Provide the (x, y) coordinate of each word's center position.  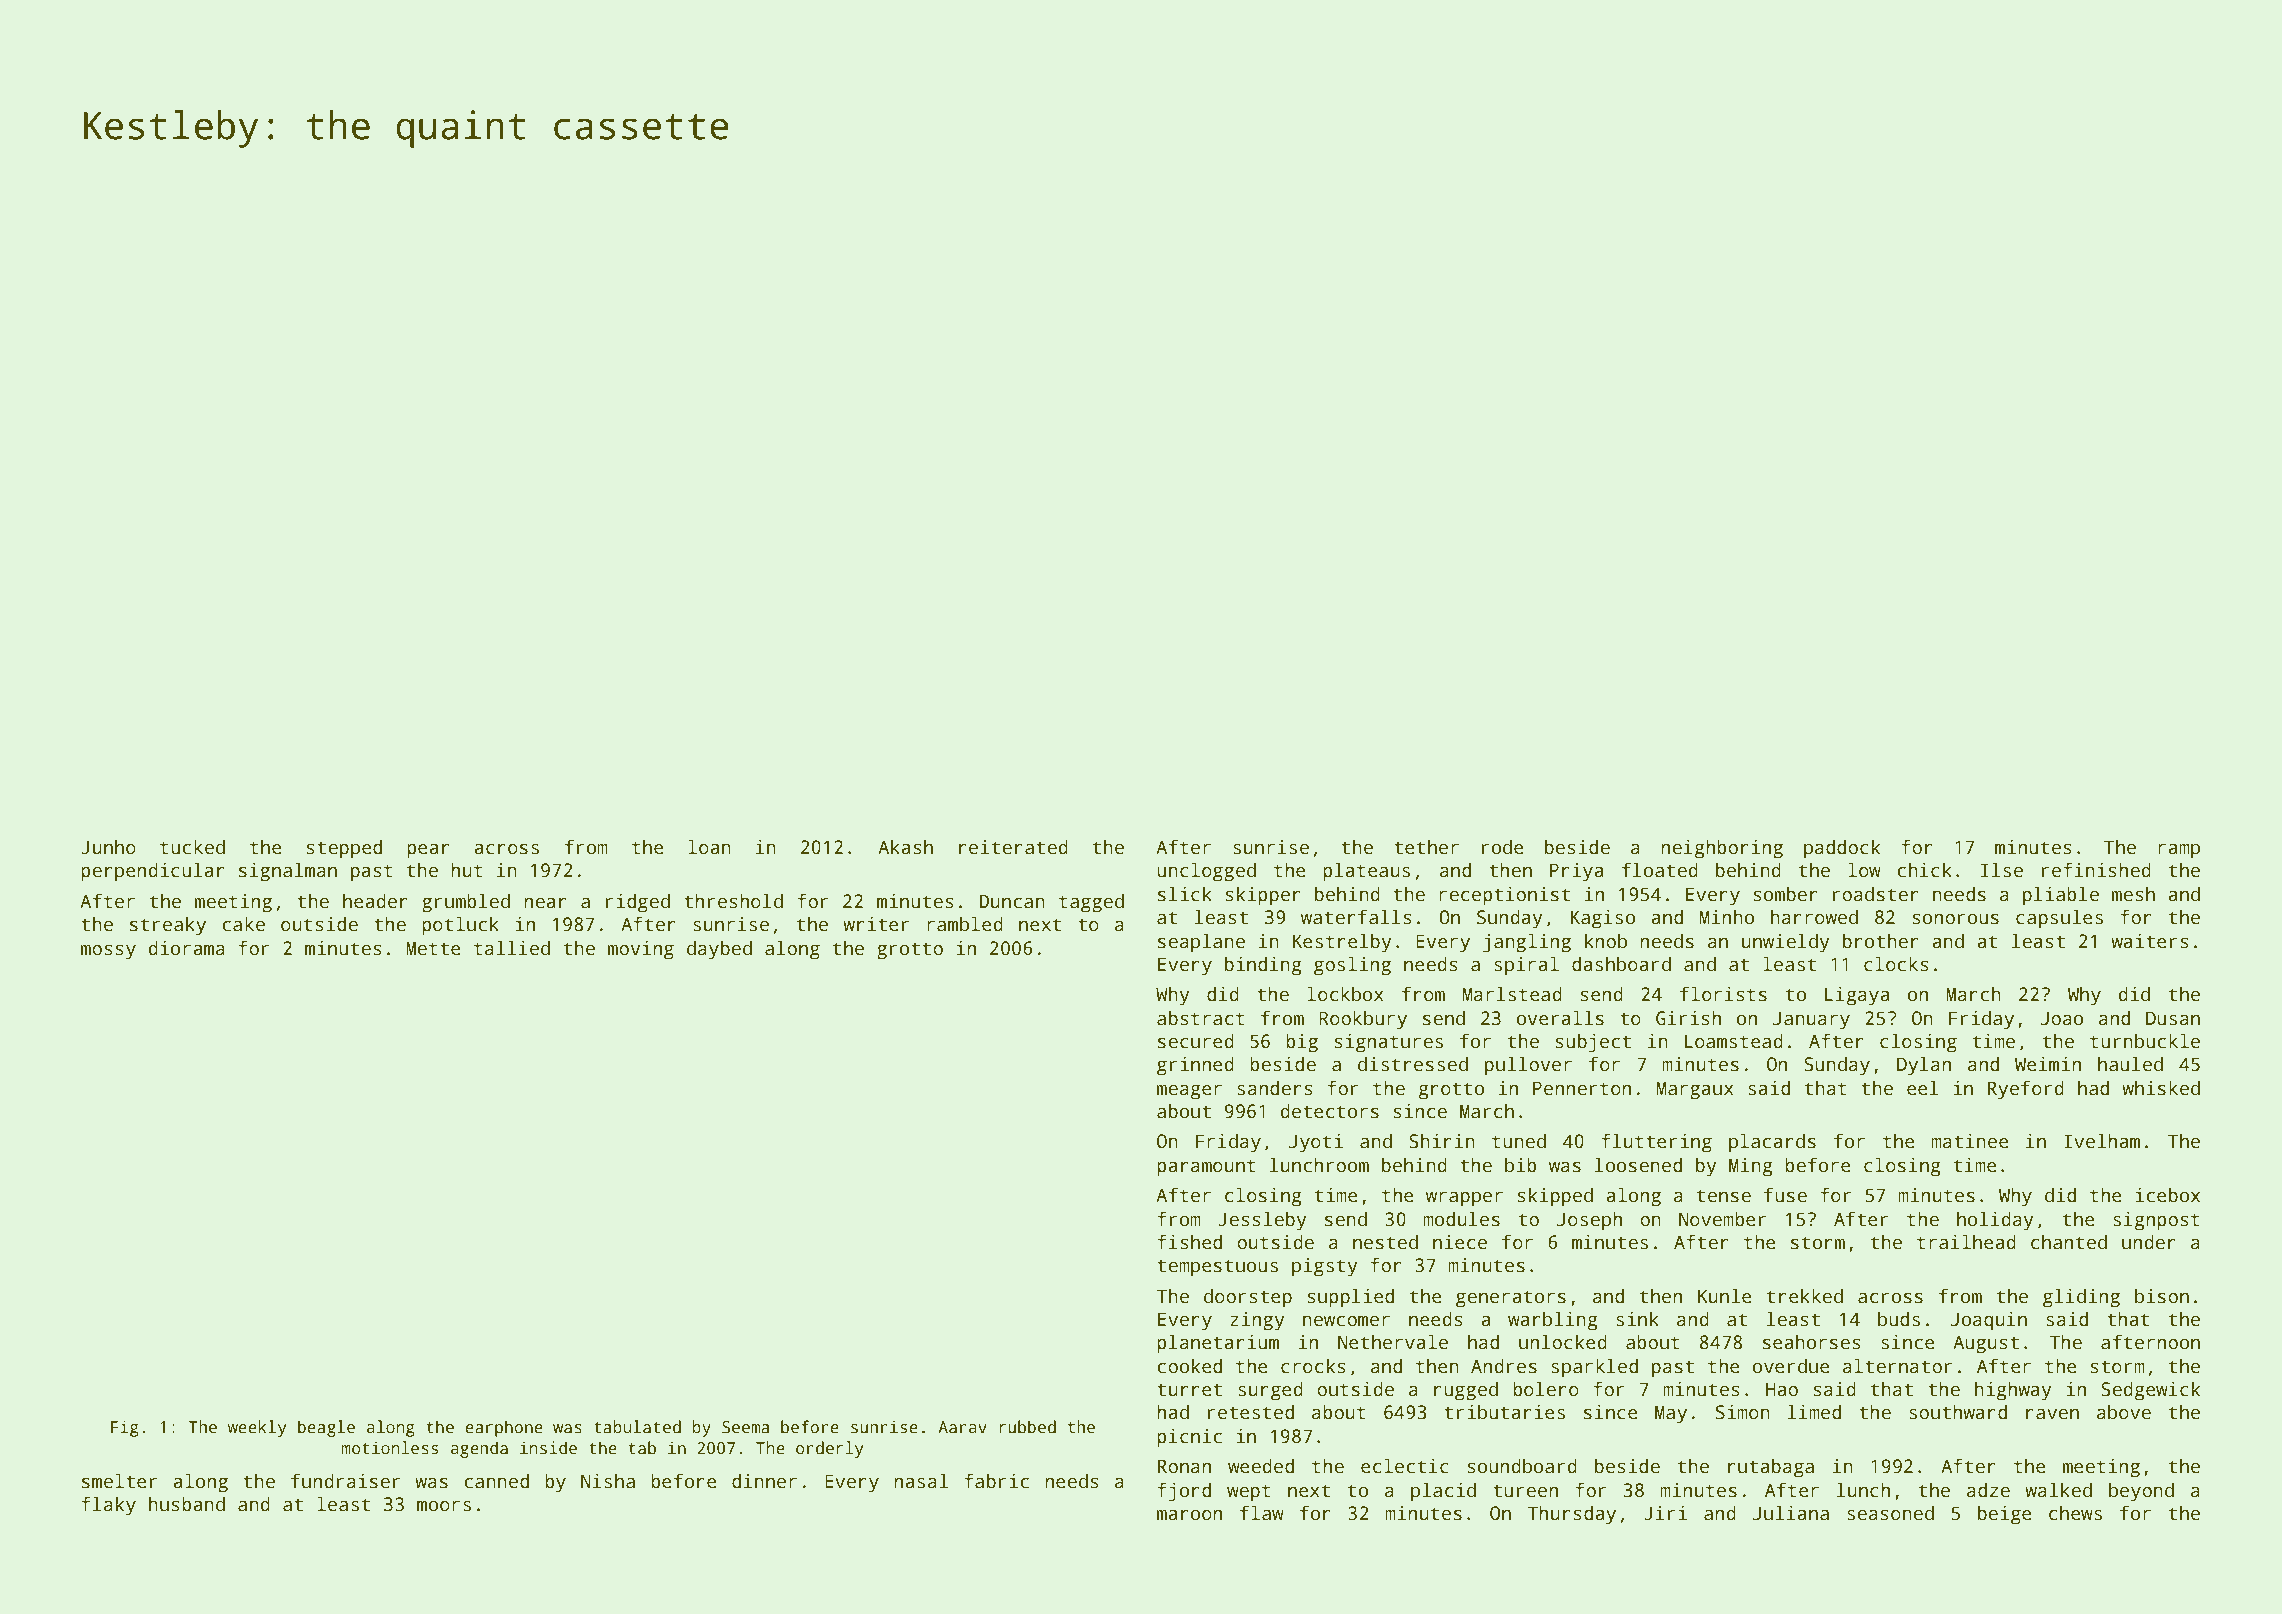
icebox (2167, 1195)
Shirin (1442, 1141)
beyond (2141, 1492)
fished (1189, 1242)
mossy (108, 952)
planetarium (1218, 1344)
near (545, 903)
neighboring (1722, 849)
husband (187, 1504)
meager (1189, 1092)
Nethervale (1393, 1342)
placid (1443, 1492)
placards (1772, 1143)
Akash (905, 847)
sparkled (1594, 1368)
